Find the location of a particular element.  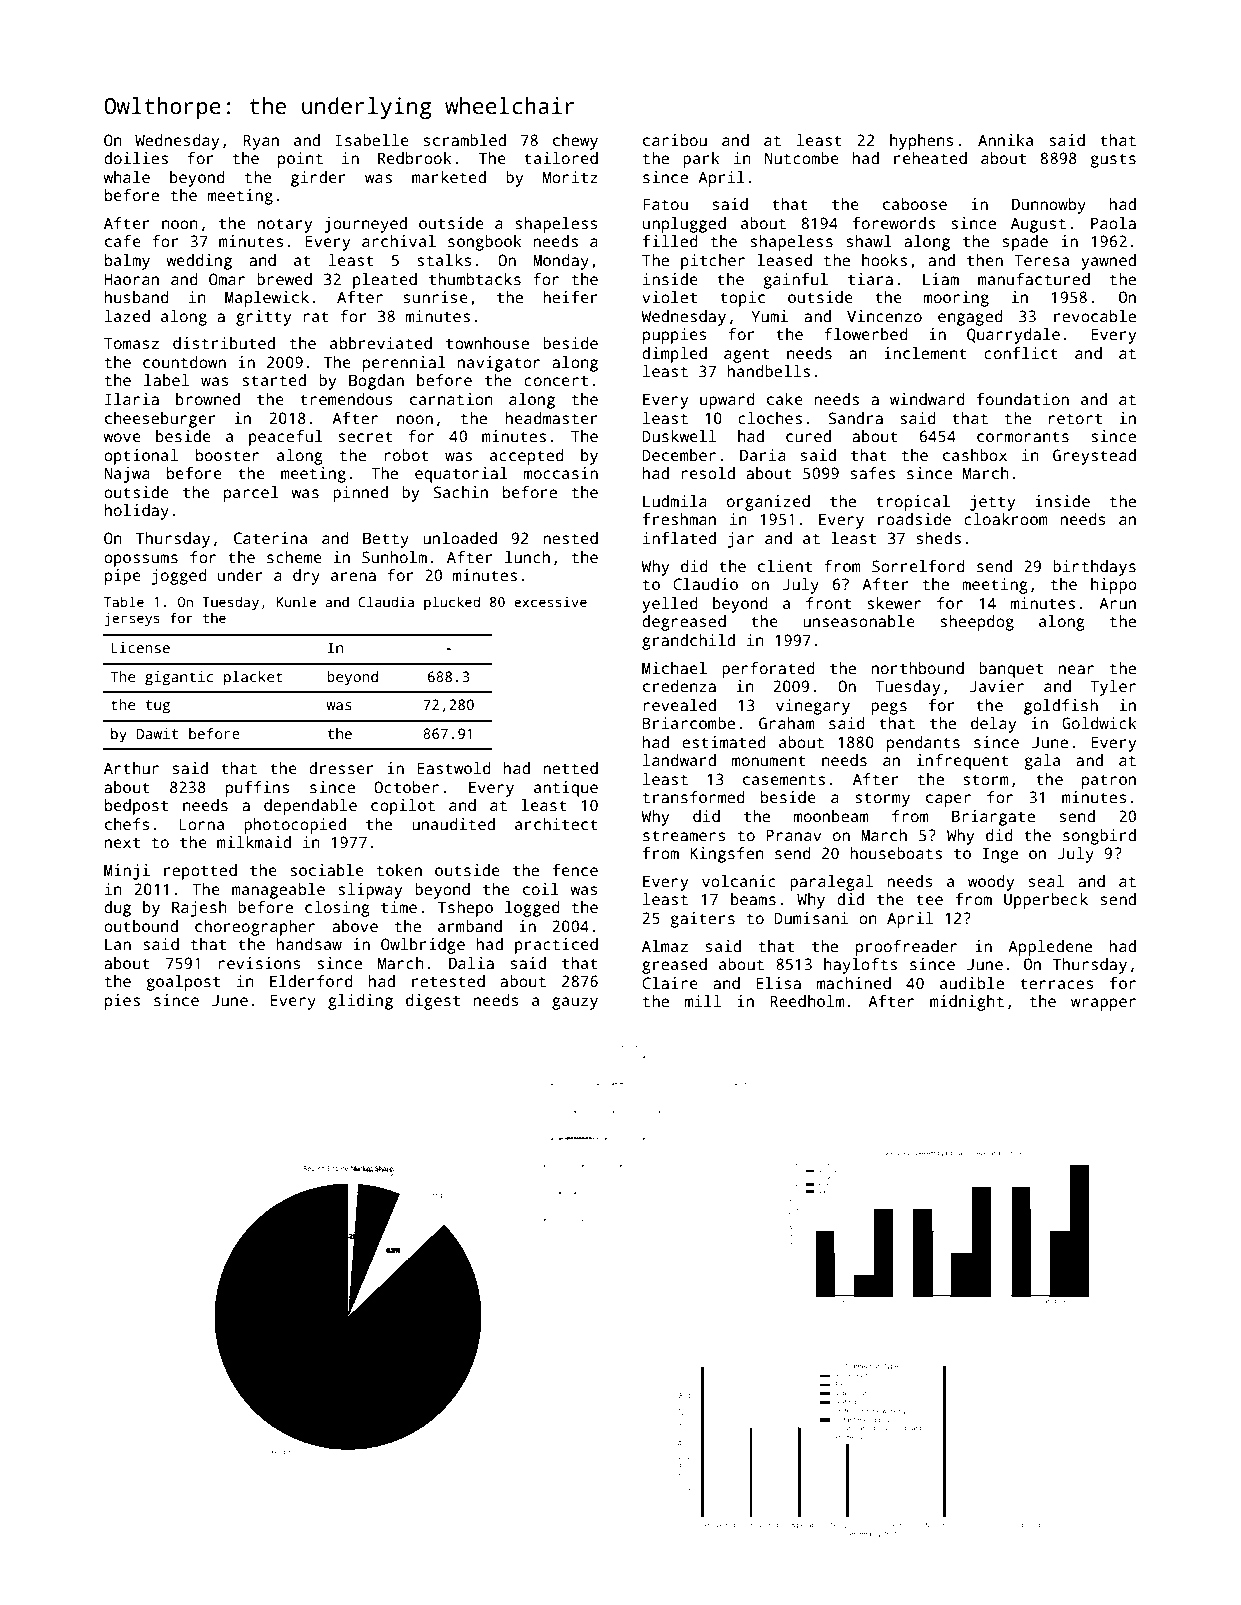

Annika is located at coordinates (1005, 140).
